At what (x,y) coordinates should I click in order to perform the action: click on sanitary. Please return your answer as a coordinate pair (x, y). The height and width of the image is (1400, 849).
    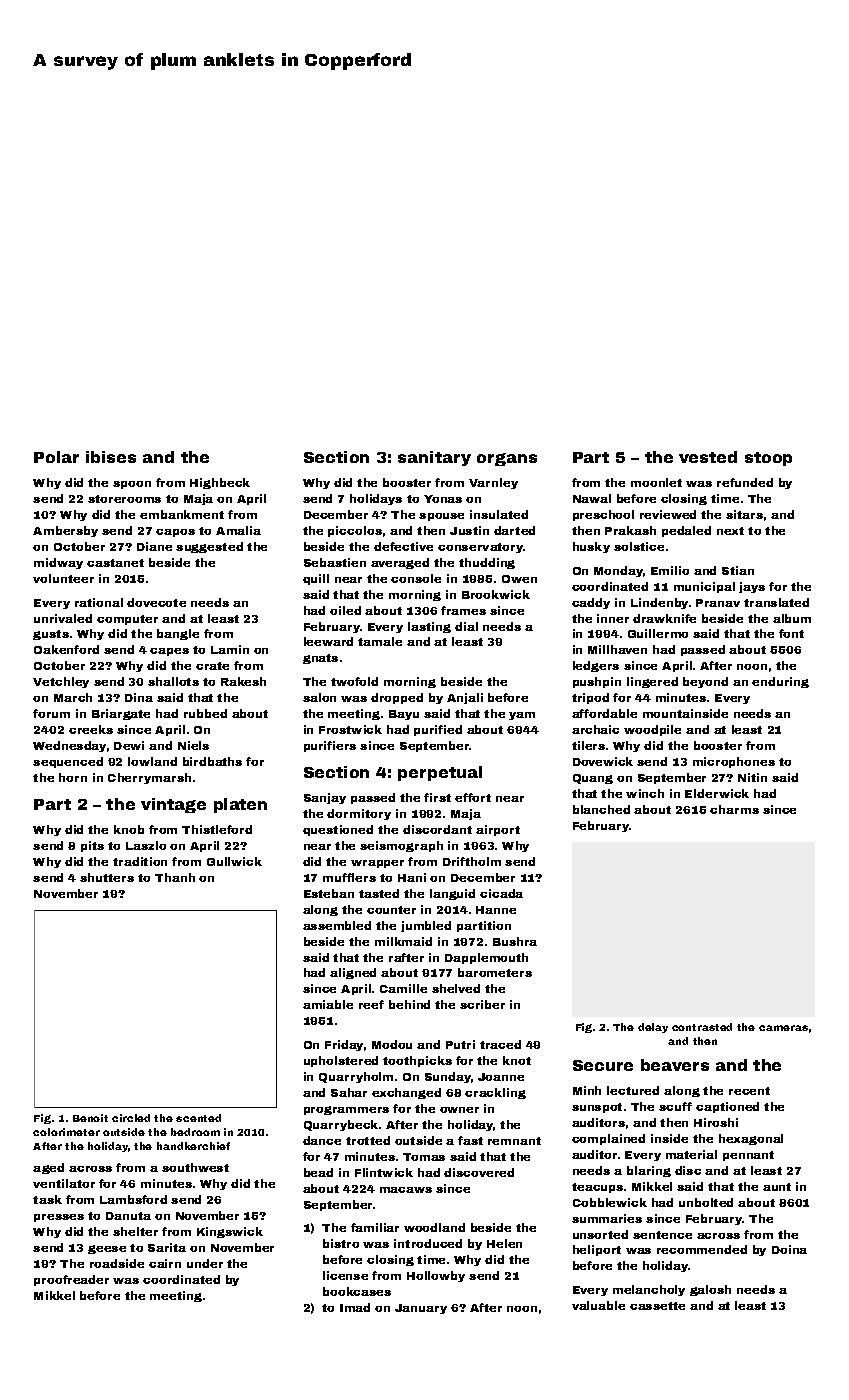
    Looking at the image, I should click on (434, 458).
